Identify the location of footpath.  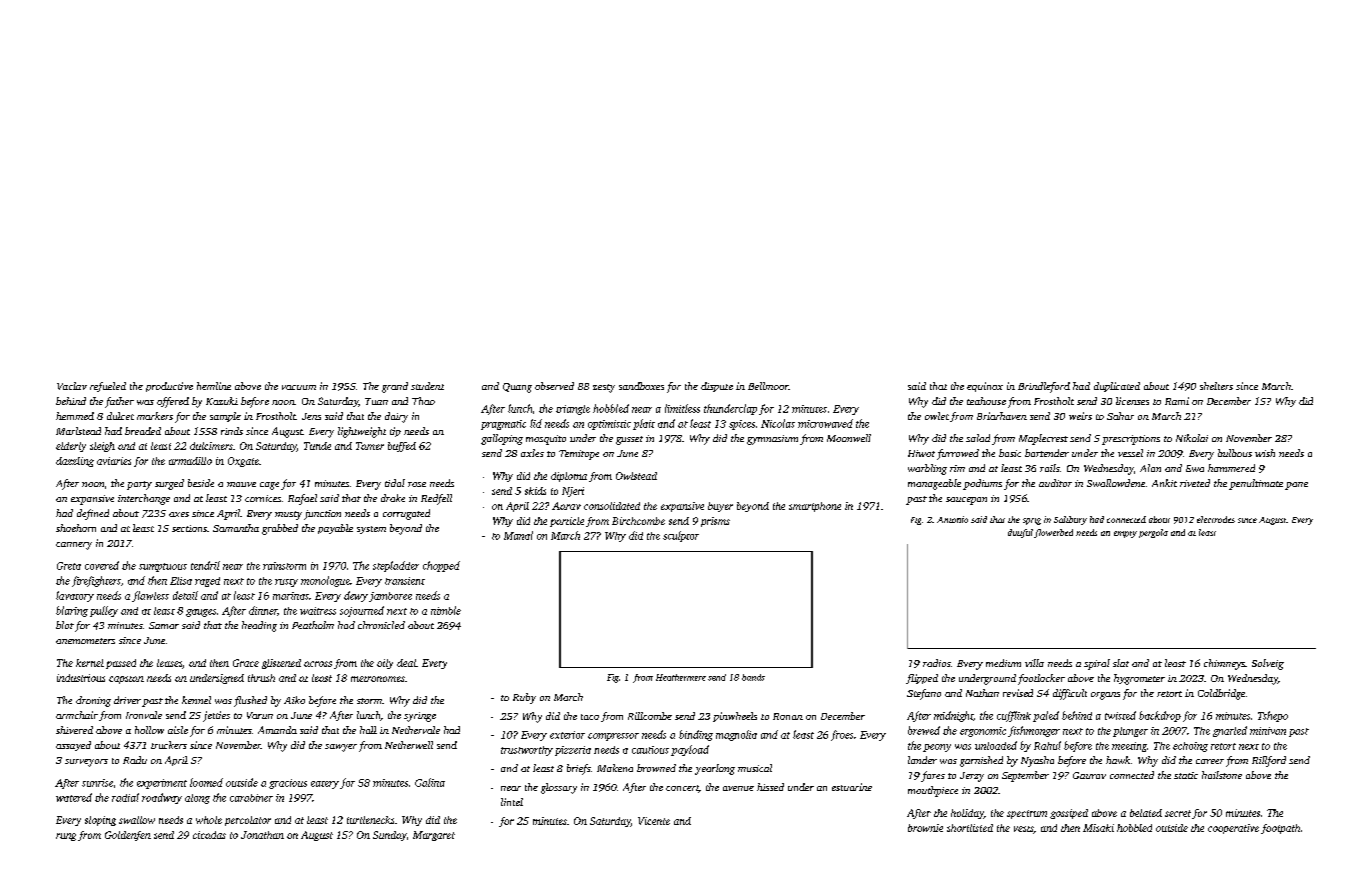
(1280, 829).
